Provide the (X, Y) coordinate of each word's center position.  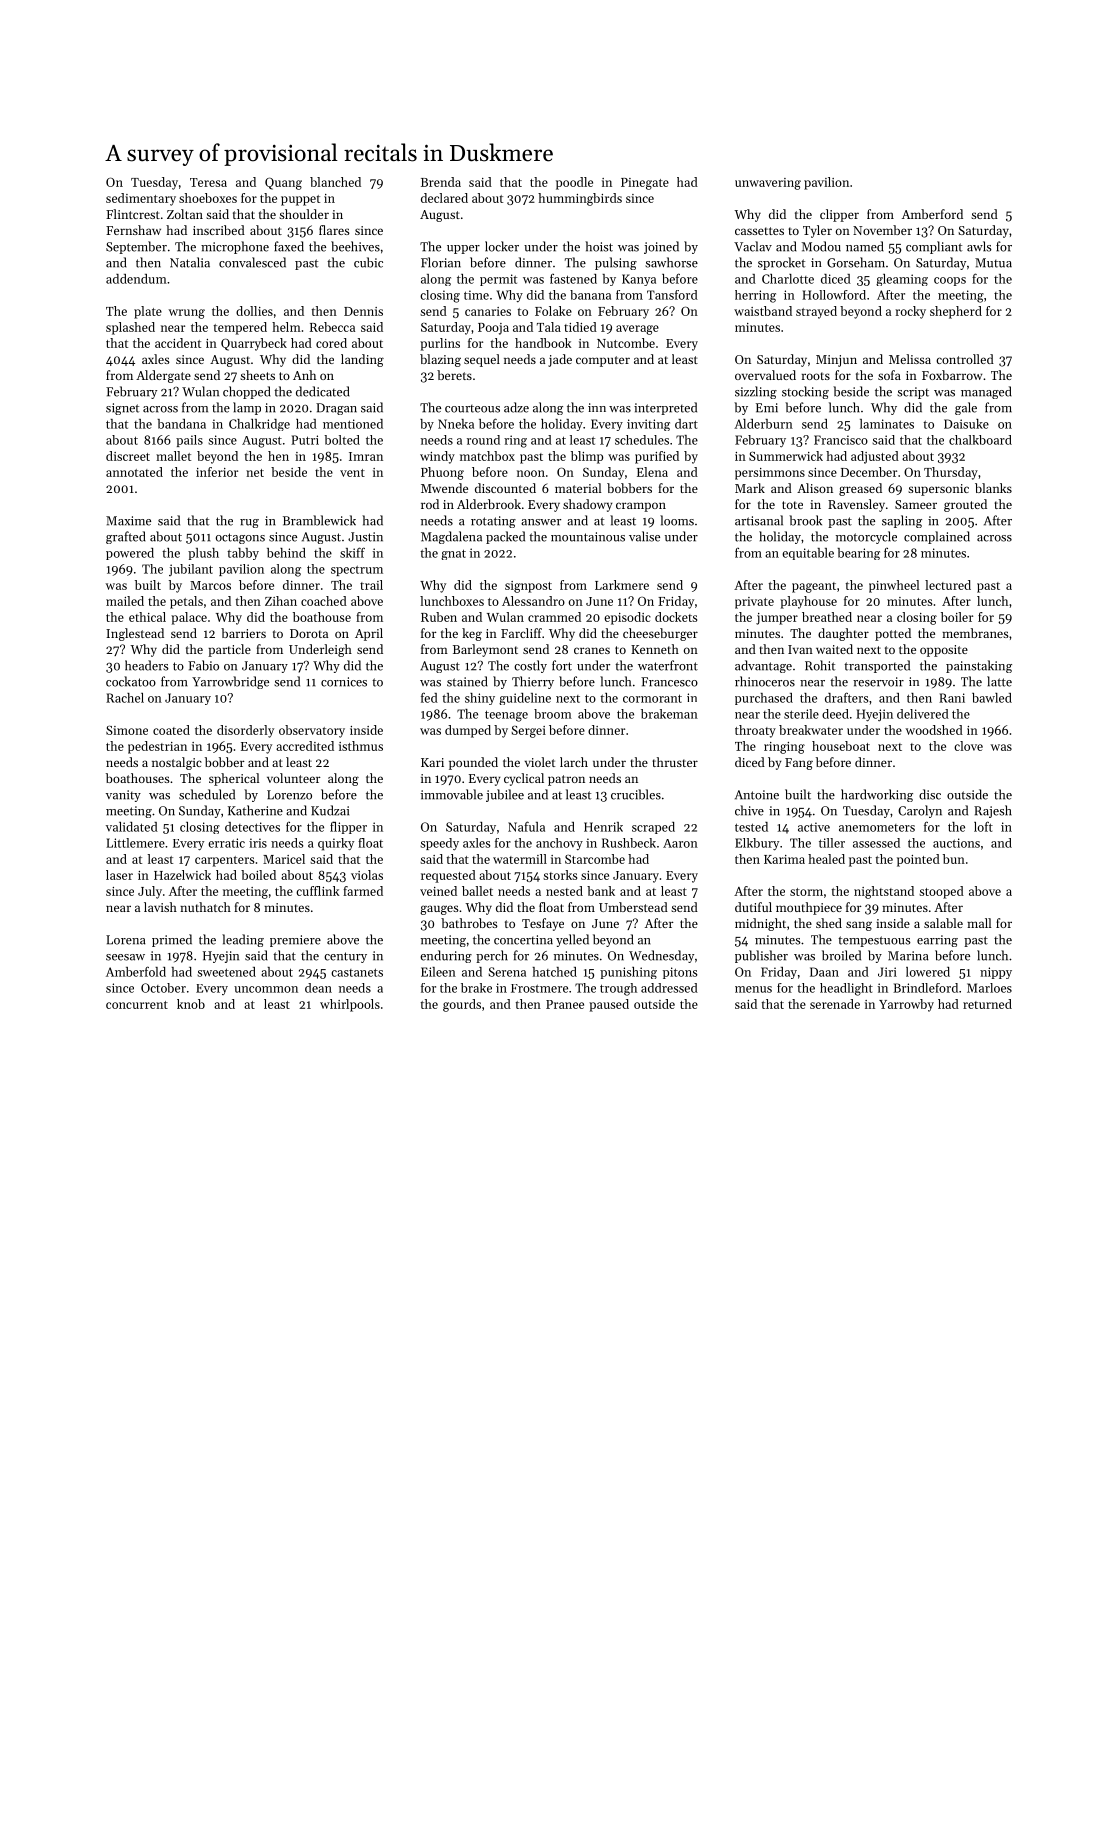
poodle (574, 183)
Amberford (932, 214)
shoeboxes (208, 198)
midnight (760, 924)
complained (937, 537)
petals (186, 602)
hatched (555, 972)
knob (191, 1004)
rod (430, 504)
